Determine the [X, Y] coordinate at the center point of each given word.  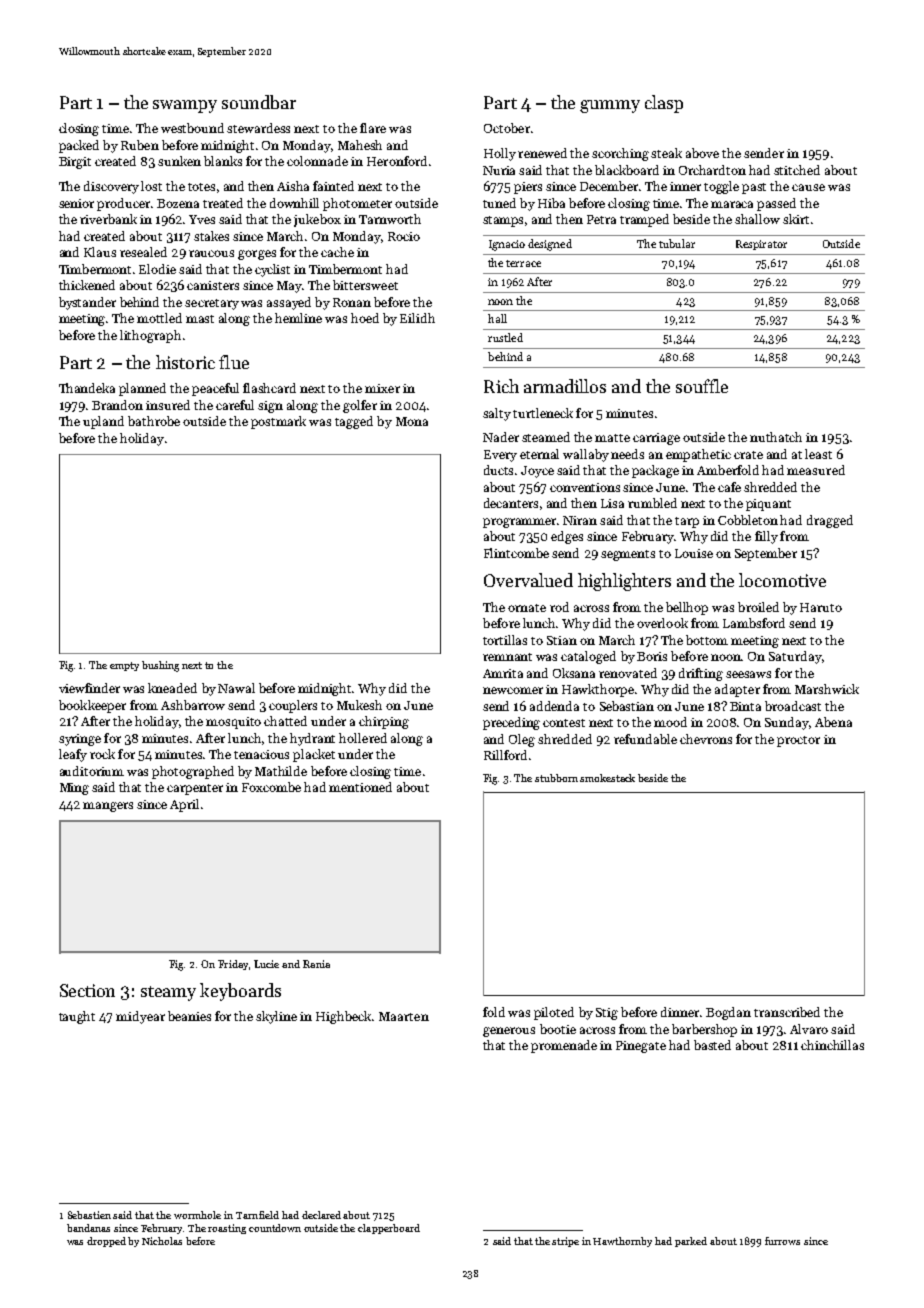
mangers [108, 807]
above [702, 153]
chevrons [706, 739]
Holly [500, 154]
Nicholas [162, 1241]
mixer [382, 388]
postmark [278, 422]
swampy [185, 106]
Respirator [761, 245]
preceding [511, 723]
